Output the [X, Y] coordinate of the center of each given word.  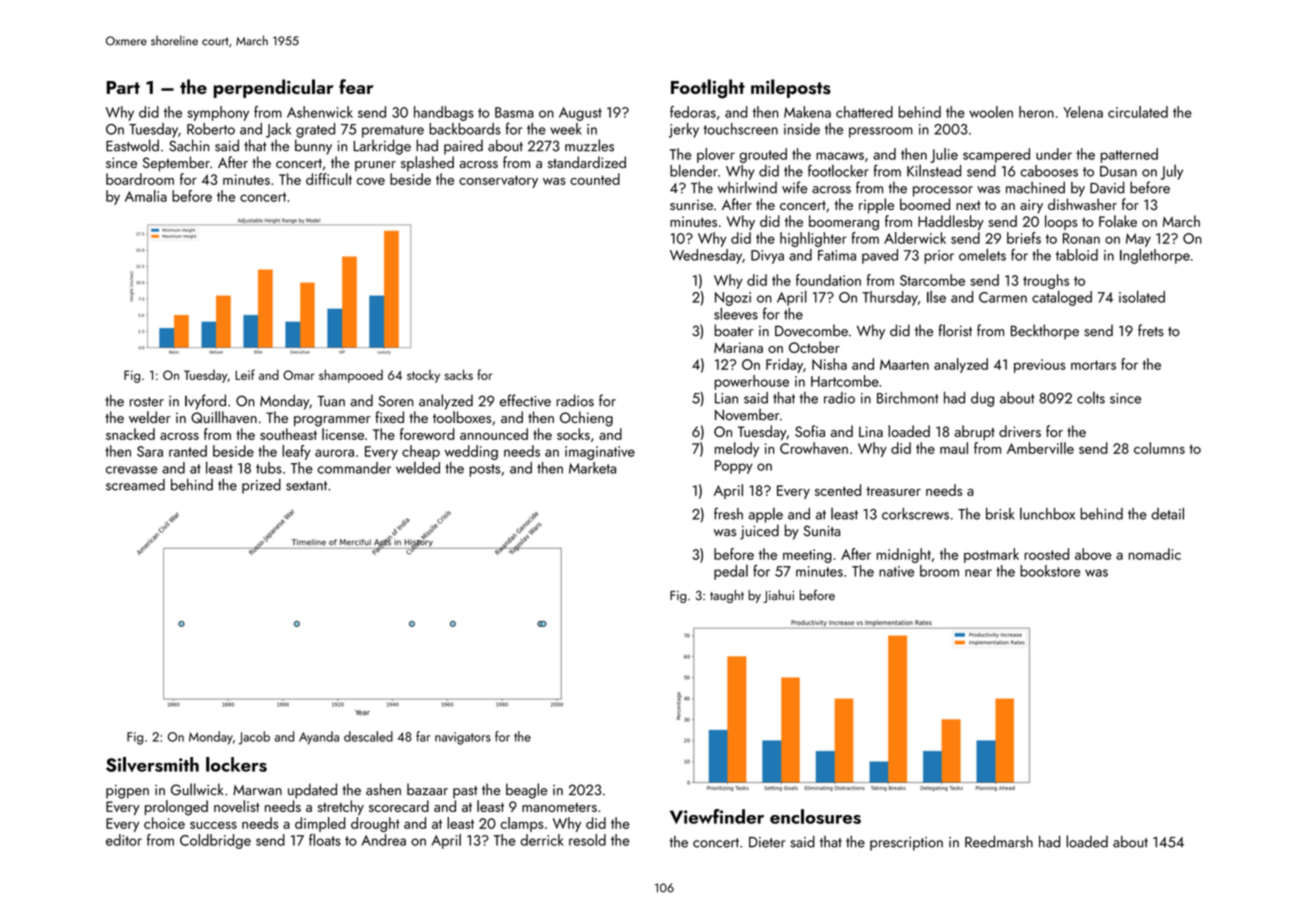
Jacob [254, 738]
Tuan [331, 401]
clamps [522, 824]
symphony [218, 113]
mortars [1093, 365]
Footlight [708, 89]
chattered [864, 112]
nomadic [1155, 554]
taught [727, 596]
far [423, 736]
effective [525, 400]
